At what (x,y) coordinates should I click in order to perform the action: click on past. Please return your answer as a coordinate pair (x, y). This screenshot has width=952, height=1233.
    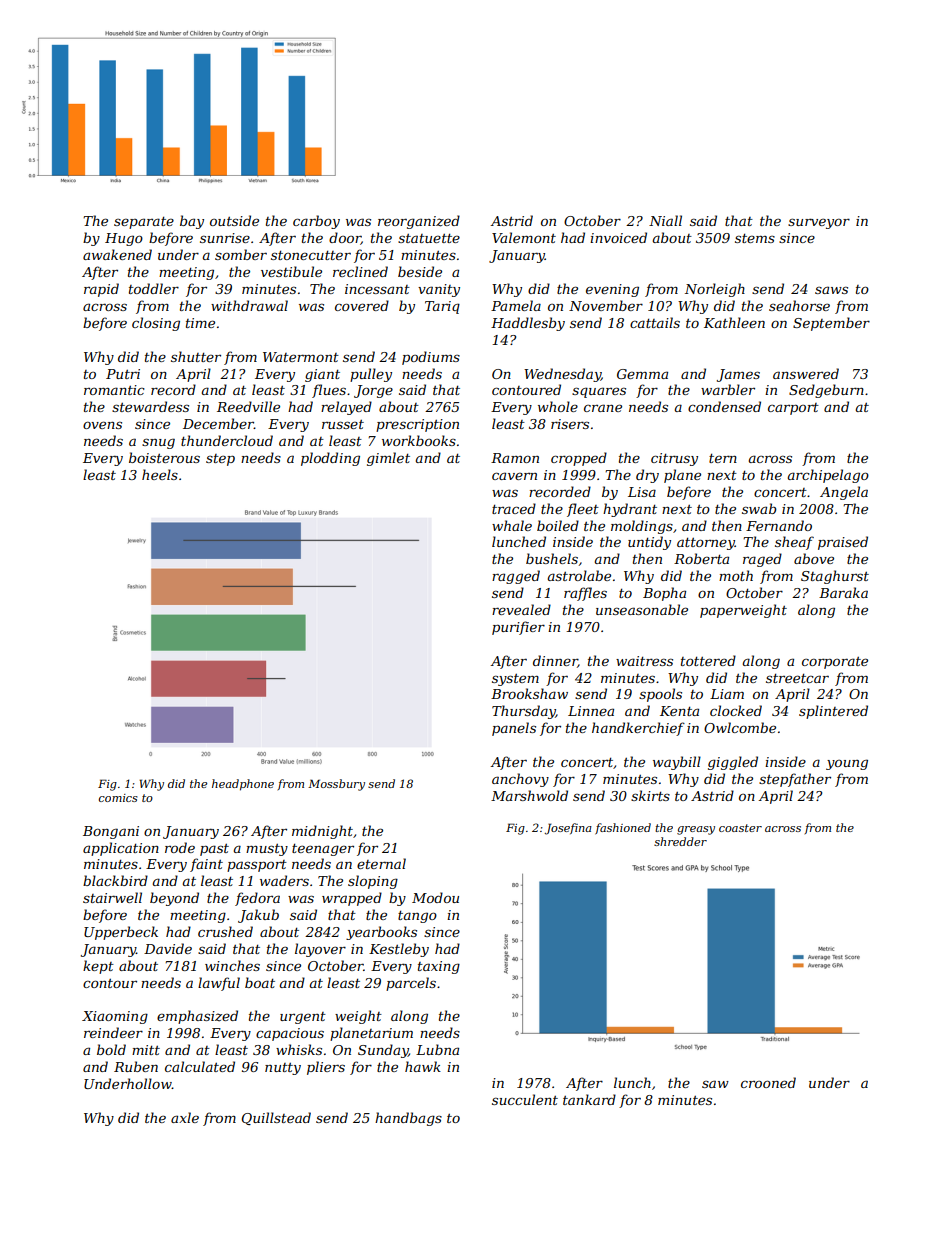
    Looking at the image, I should click on (214, 850).
